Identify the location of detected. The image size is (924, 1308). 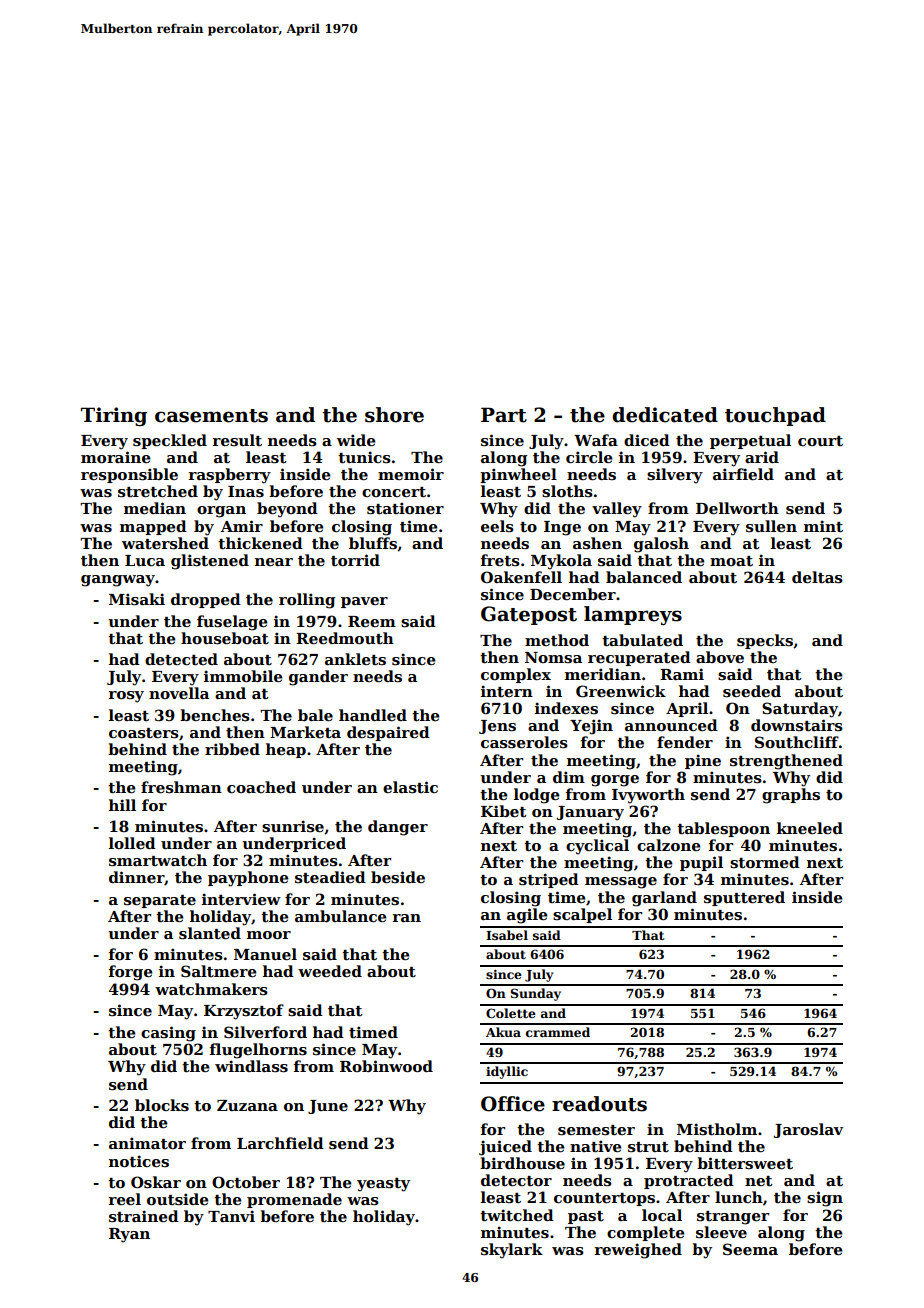
(181, 659).
